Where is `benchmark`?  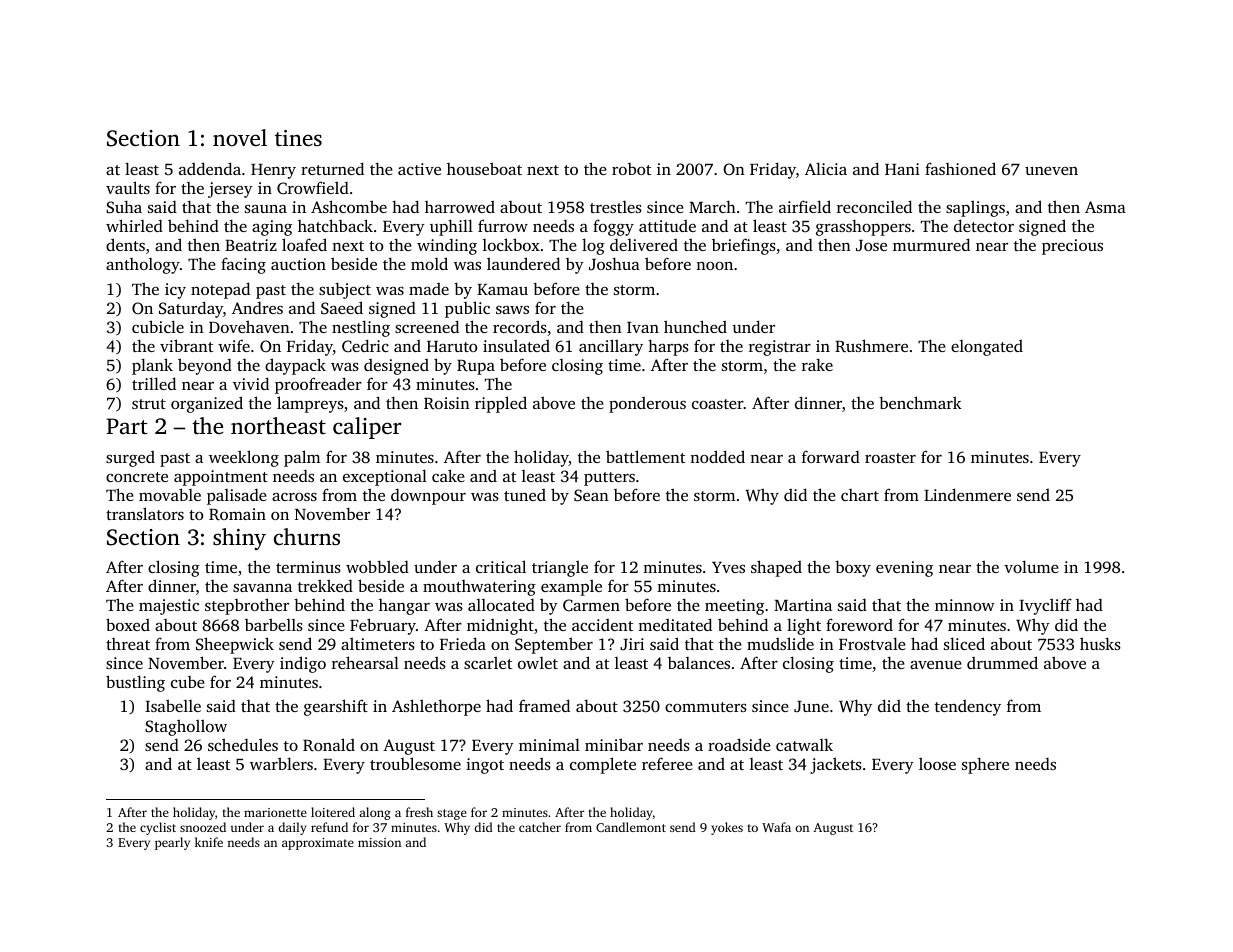 benchmark is located at coordinates (920, 402).
